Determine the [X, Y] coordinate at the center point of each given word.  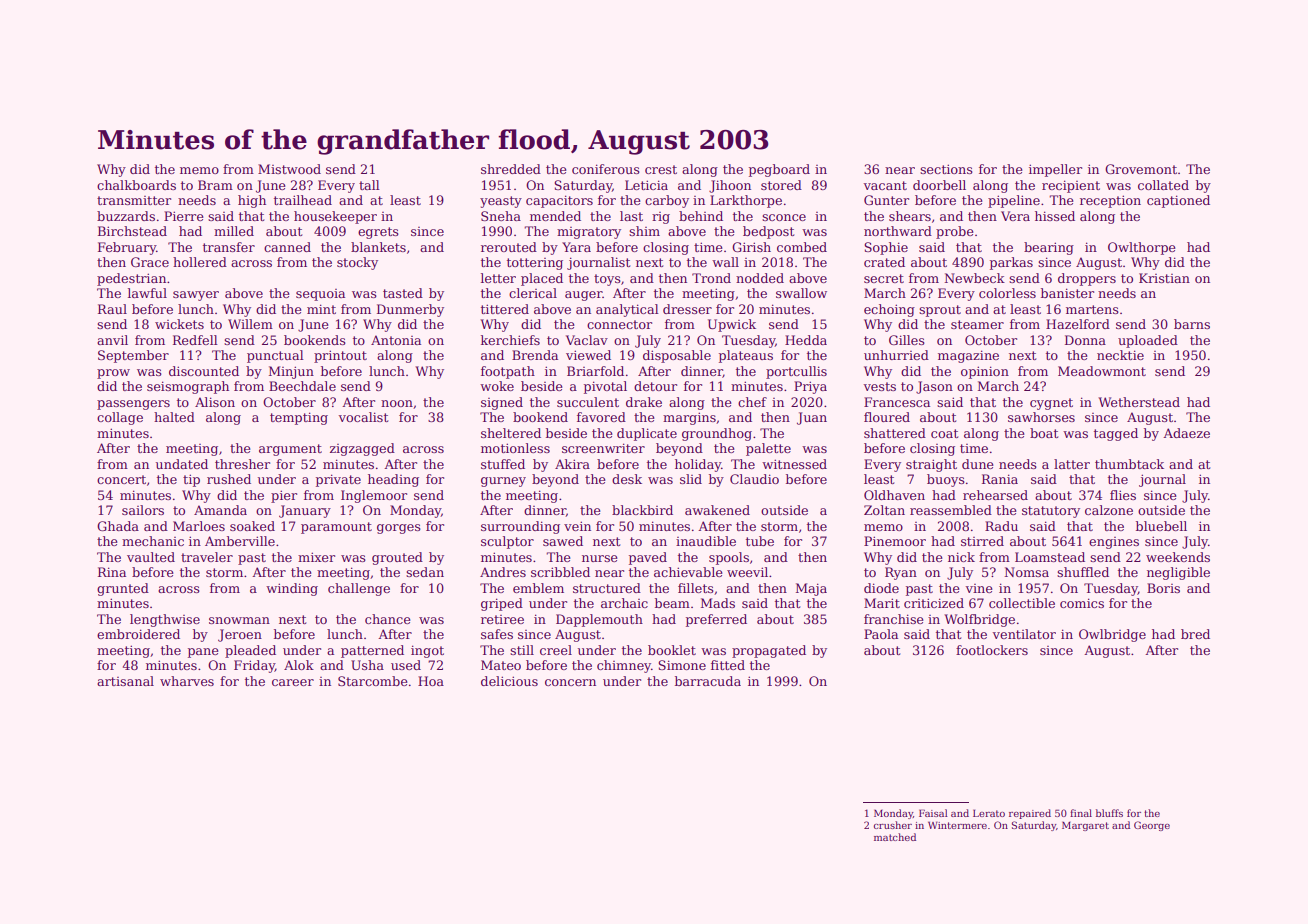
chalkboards [136, 185]
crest [661, 169]
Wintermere [957, 825]
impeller [1055, 170]
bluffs [1109, 813]
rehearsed [995, 495]
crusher [893, 825]
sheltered [511, 433]
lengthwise [165, 620]
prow [113, 374]
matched [895, 837]
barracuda [708, 681]
